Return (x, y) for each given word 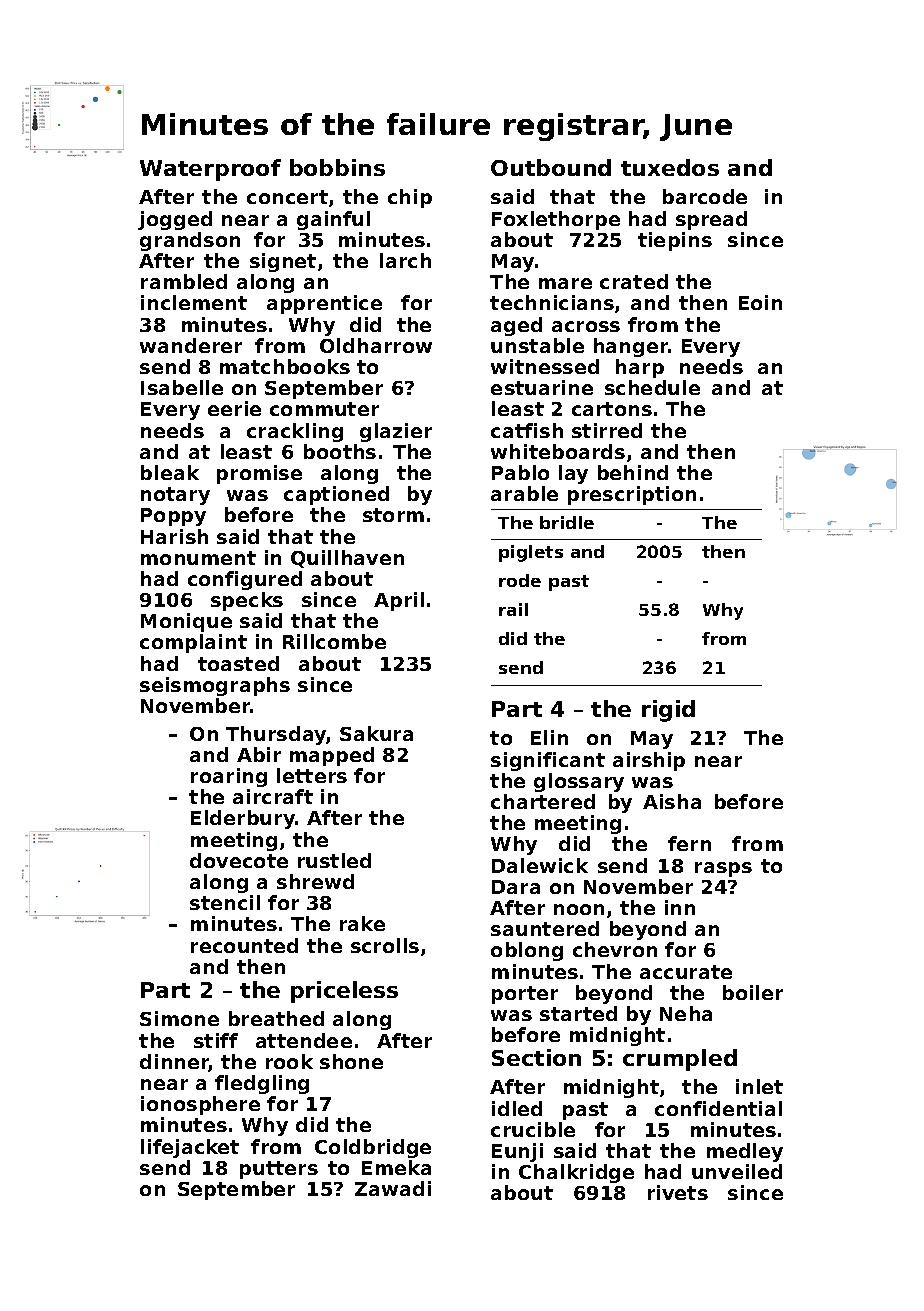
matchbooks (285, 366)
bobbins (337, 167)
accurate (686, 972)
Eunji (517, 1152)
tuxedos (670, 167)
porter (525, 995)
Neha (686, 1013)
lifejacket (190, 1148)
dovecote (239, 860)
